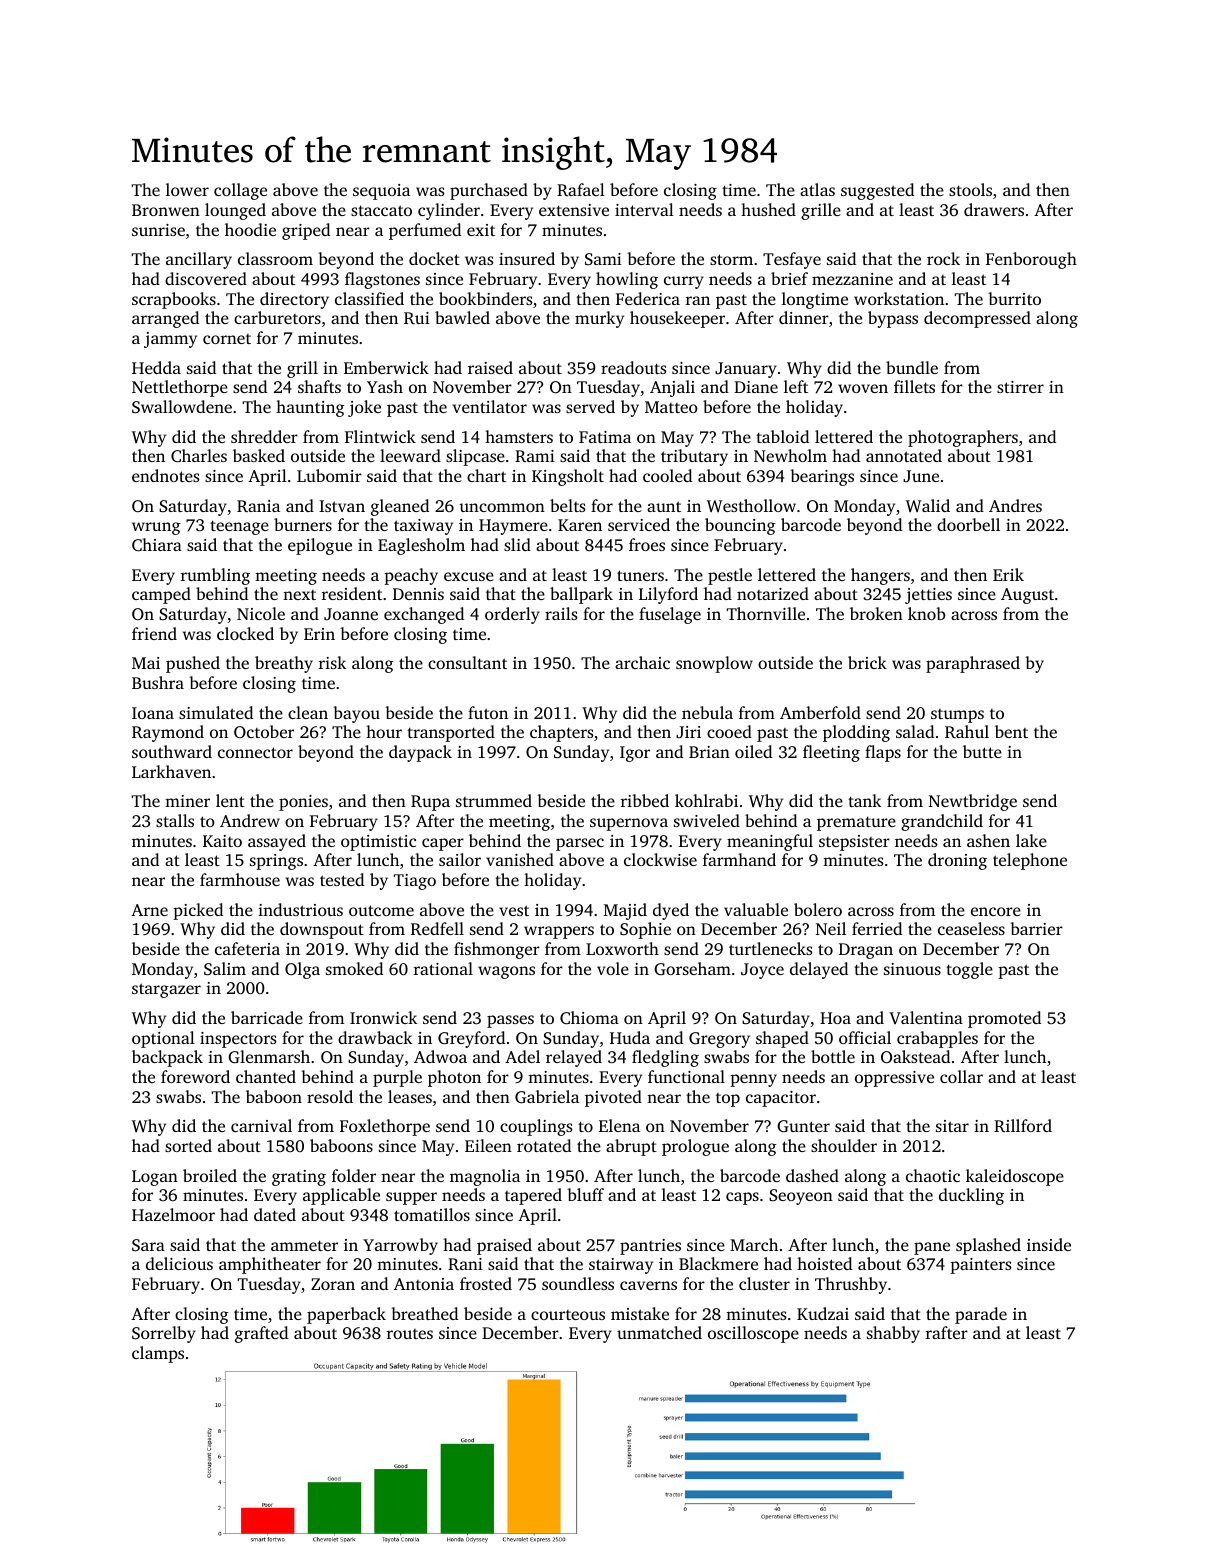  What do you see at coordinates (877, 191) in the document?
I see `suggested` at bounding box center [877, 191].
